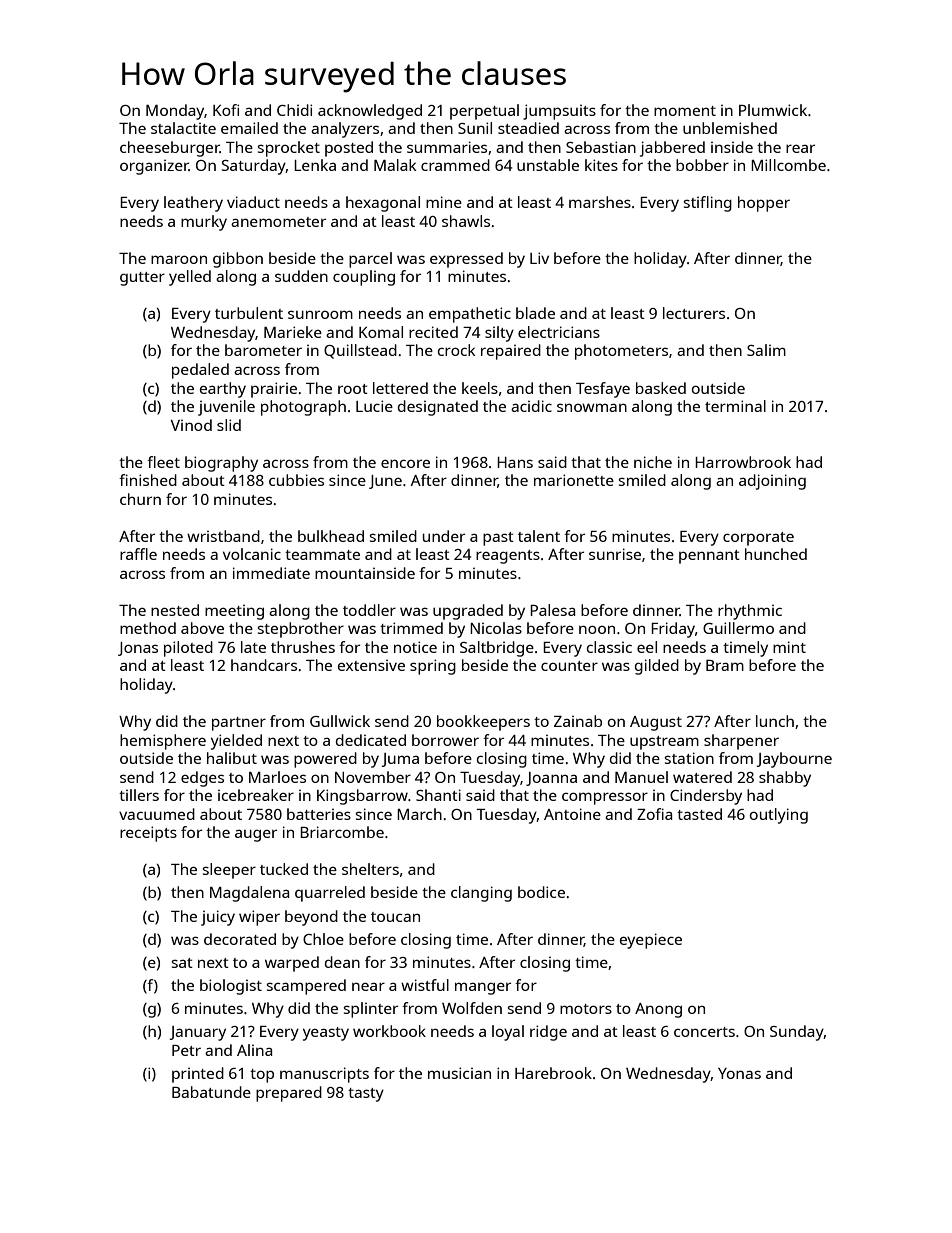  I want to click on Chidi, so click(294, 110).
